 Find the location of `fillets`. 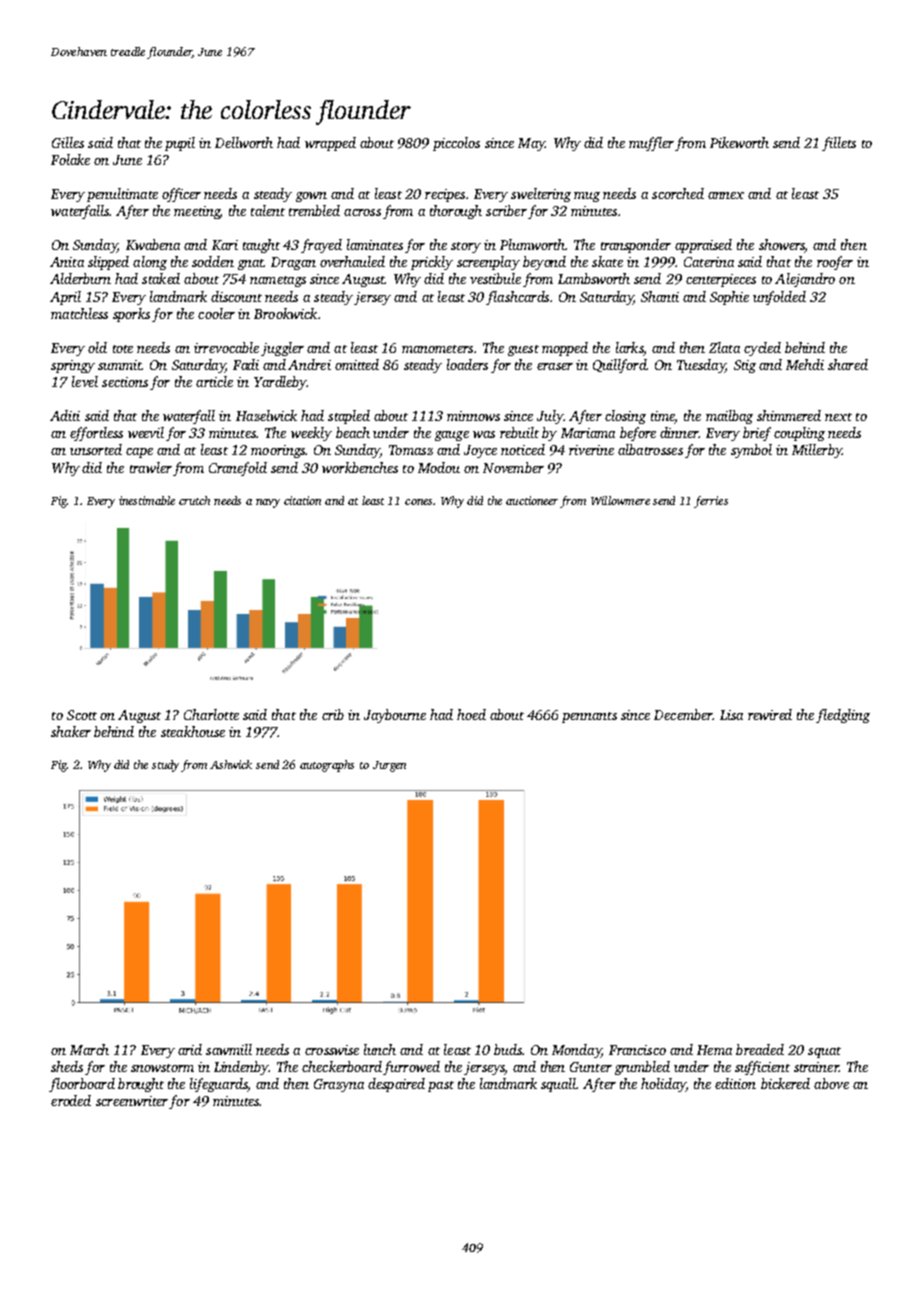

fillets is located at coordinates (839, 144).
